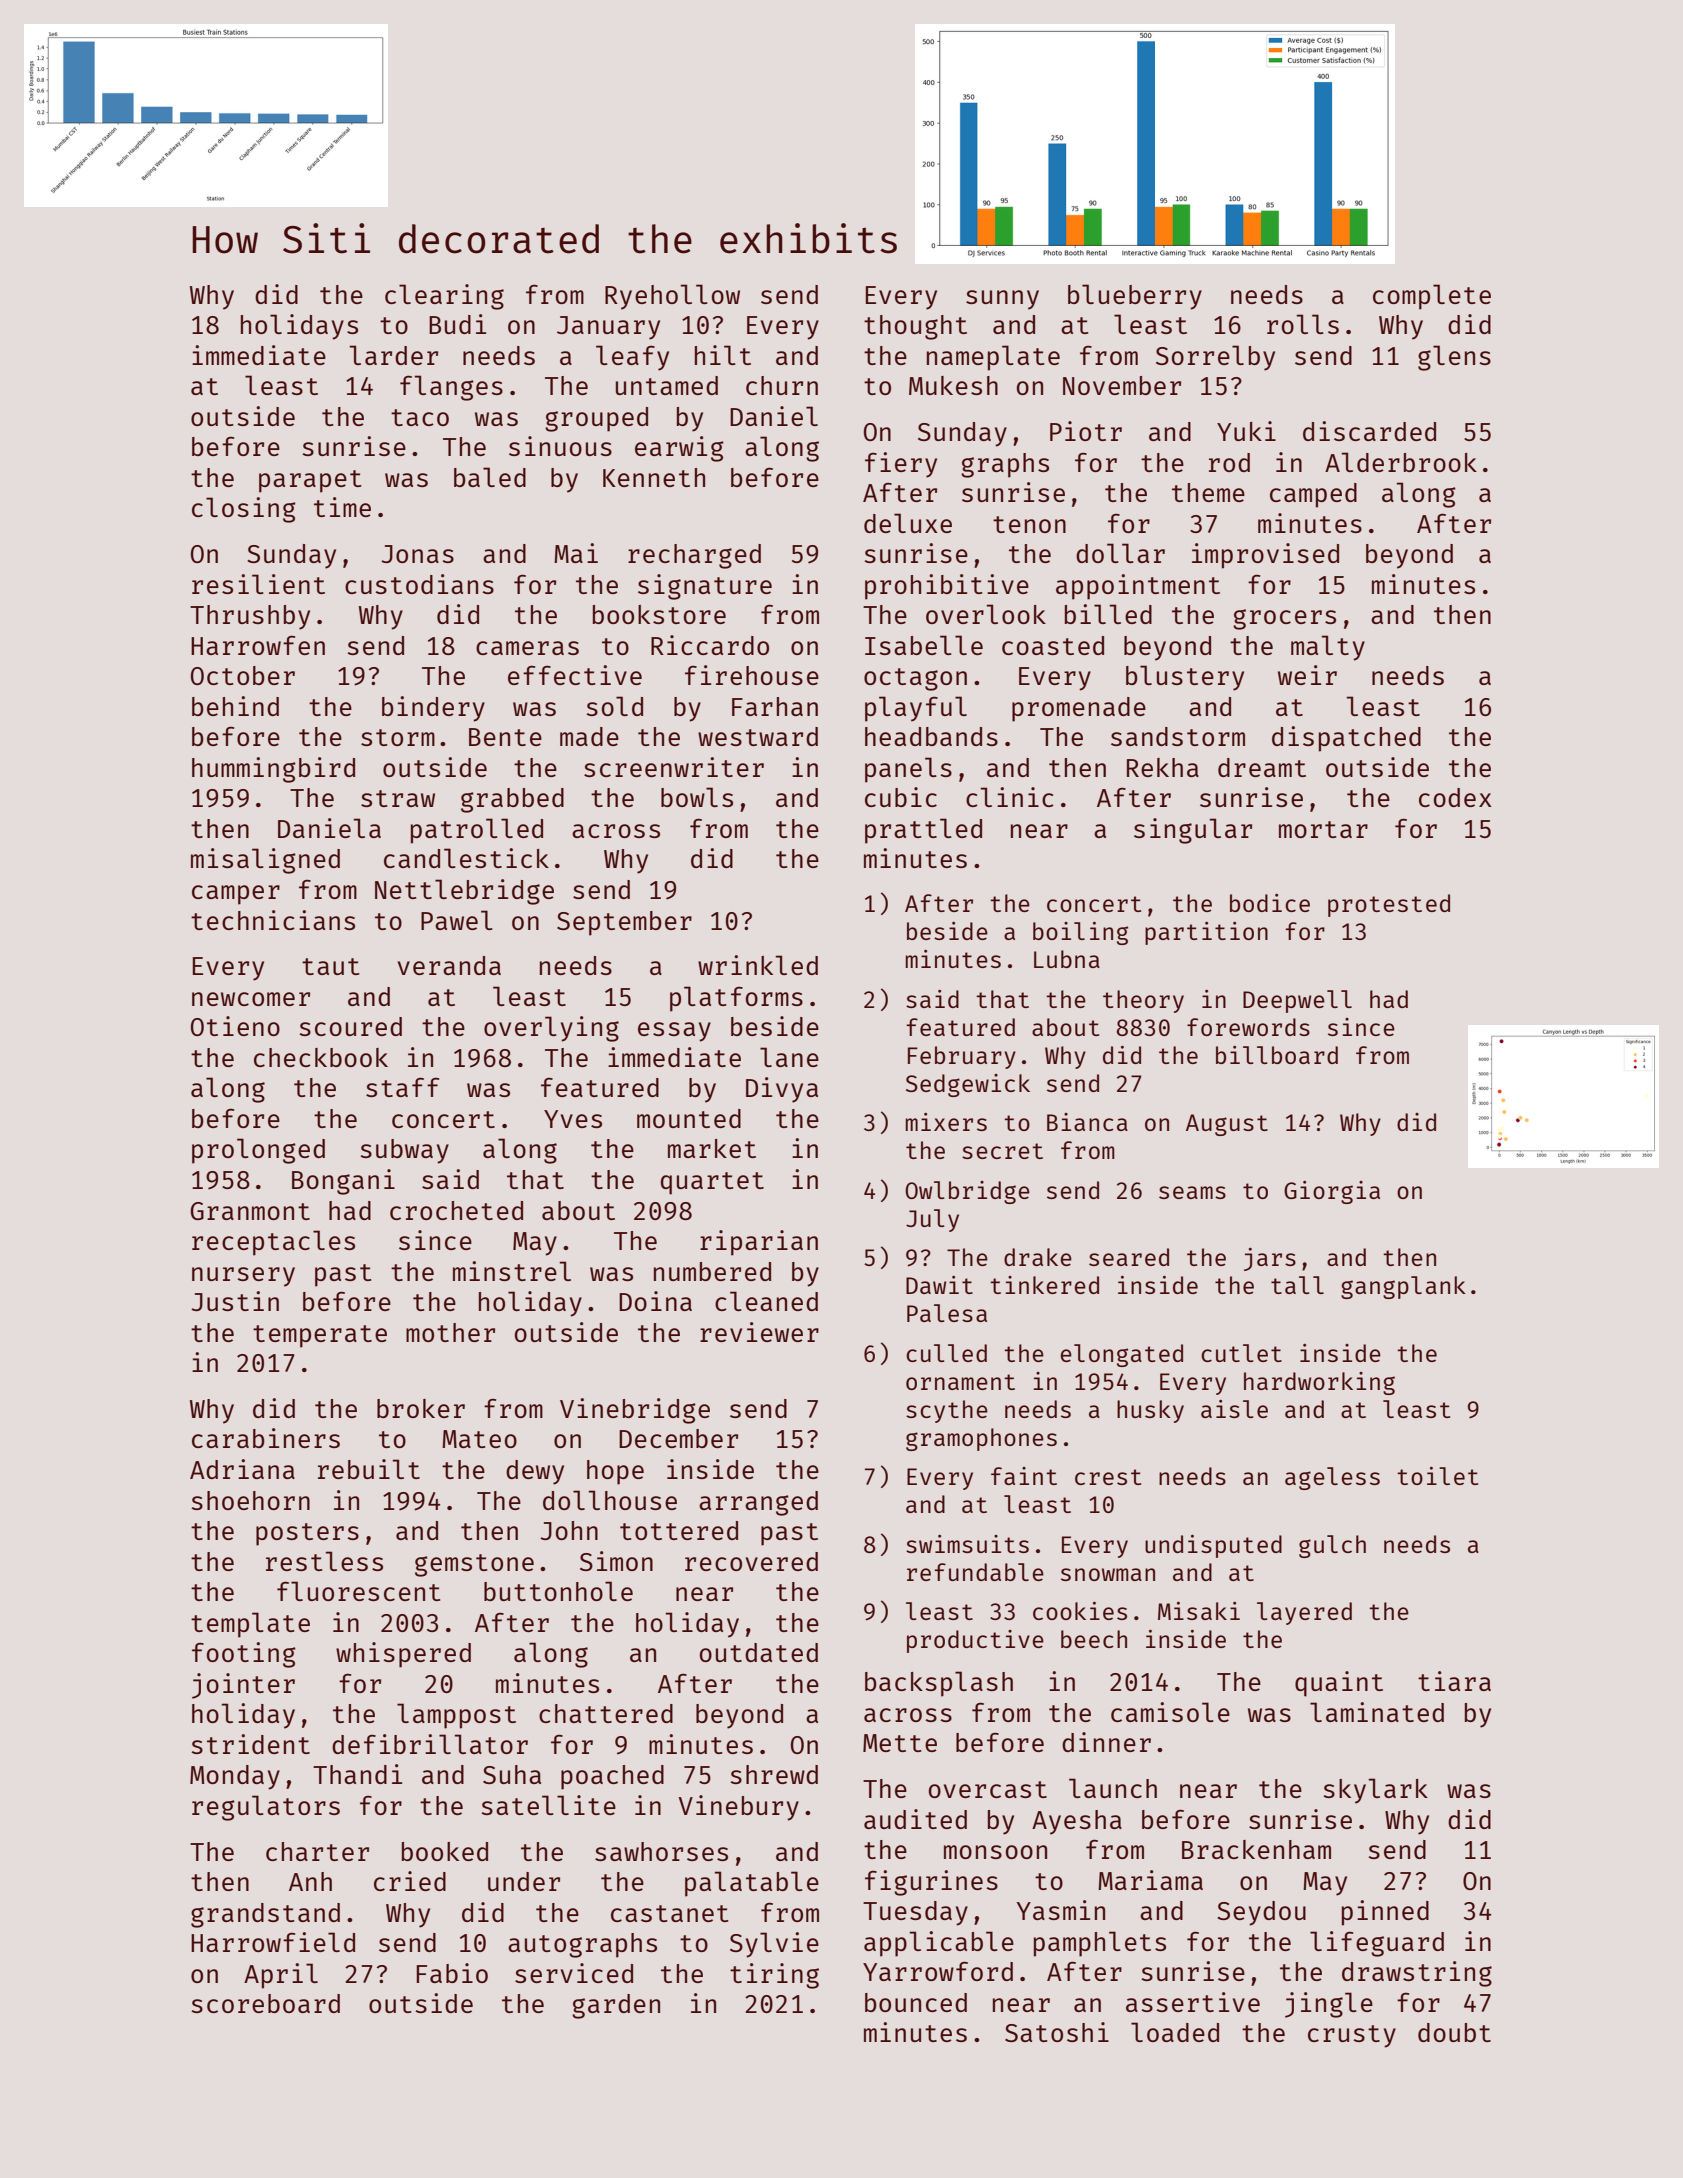  What do you see at coordinates (1303, 324) in the screenshot?
I see `rolls` at bounding box center [1303, 324].
